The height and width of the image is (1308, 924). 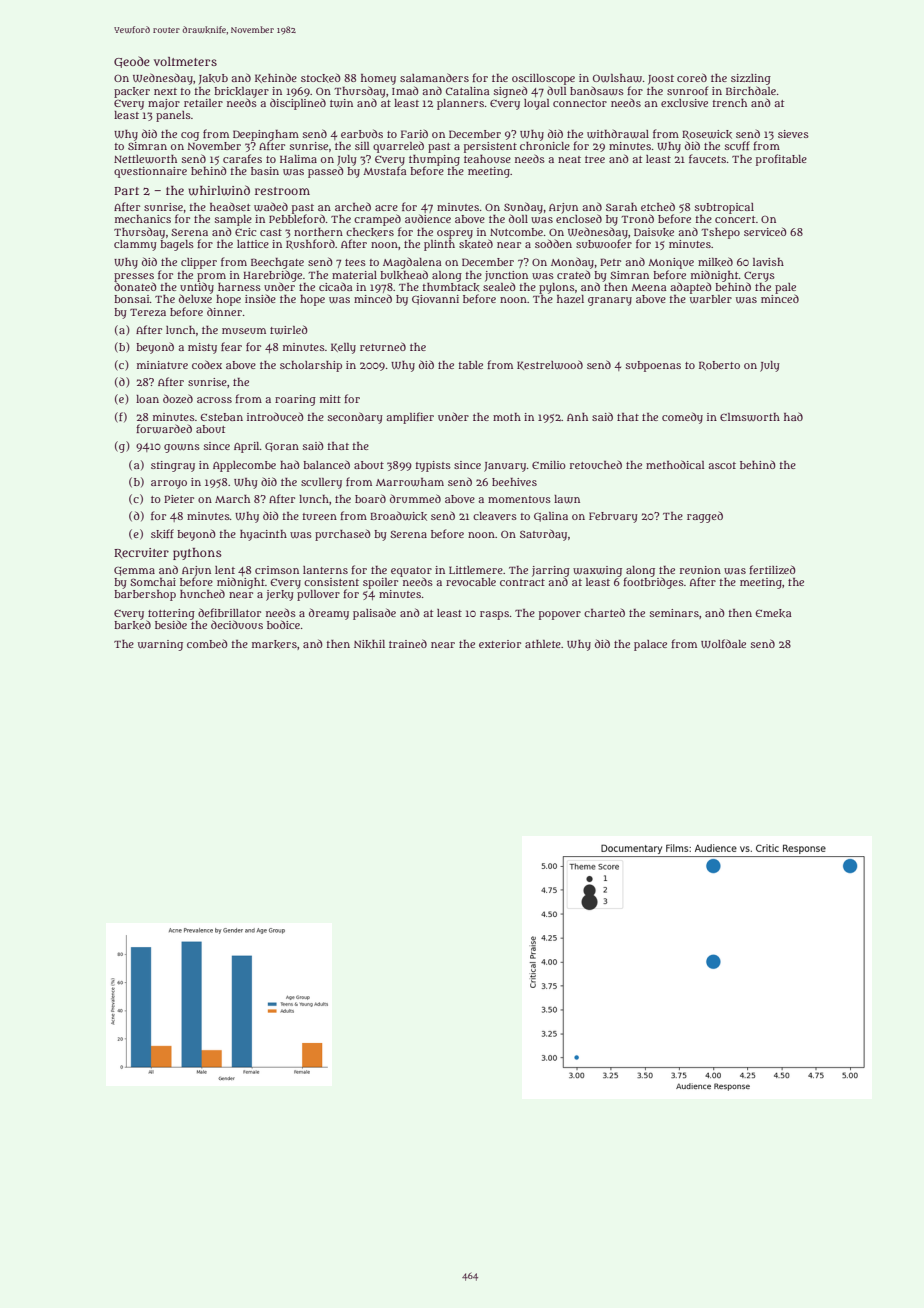 I want to click on osprey, so click(x=455, y=234).
